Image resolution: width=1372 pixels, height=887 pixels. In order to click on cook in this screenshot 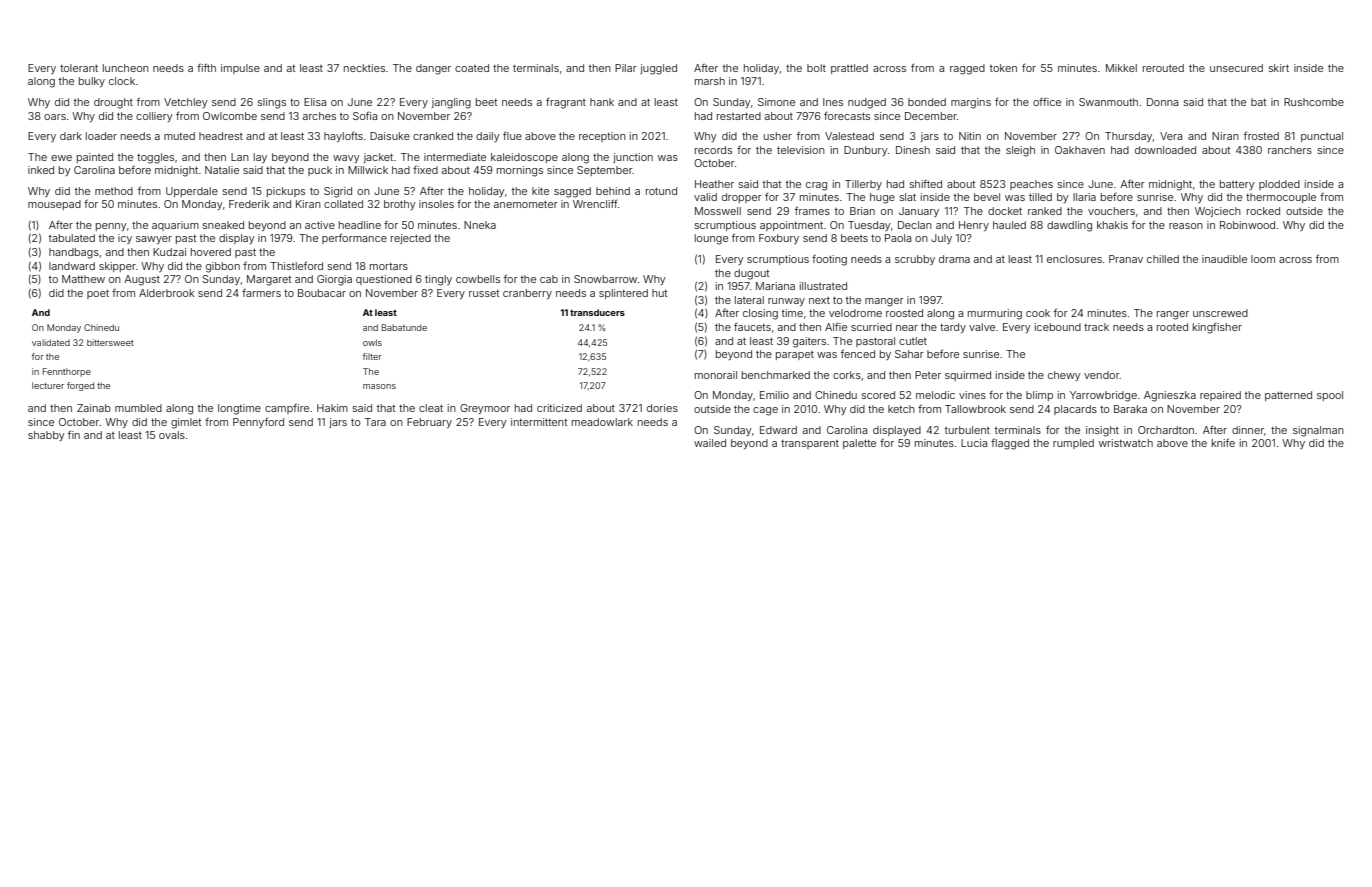, I will do `click(1038, 313)`.
